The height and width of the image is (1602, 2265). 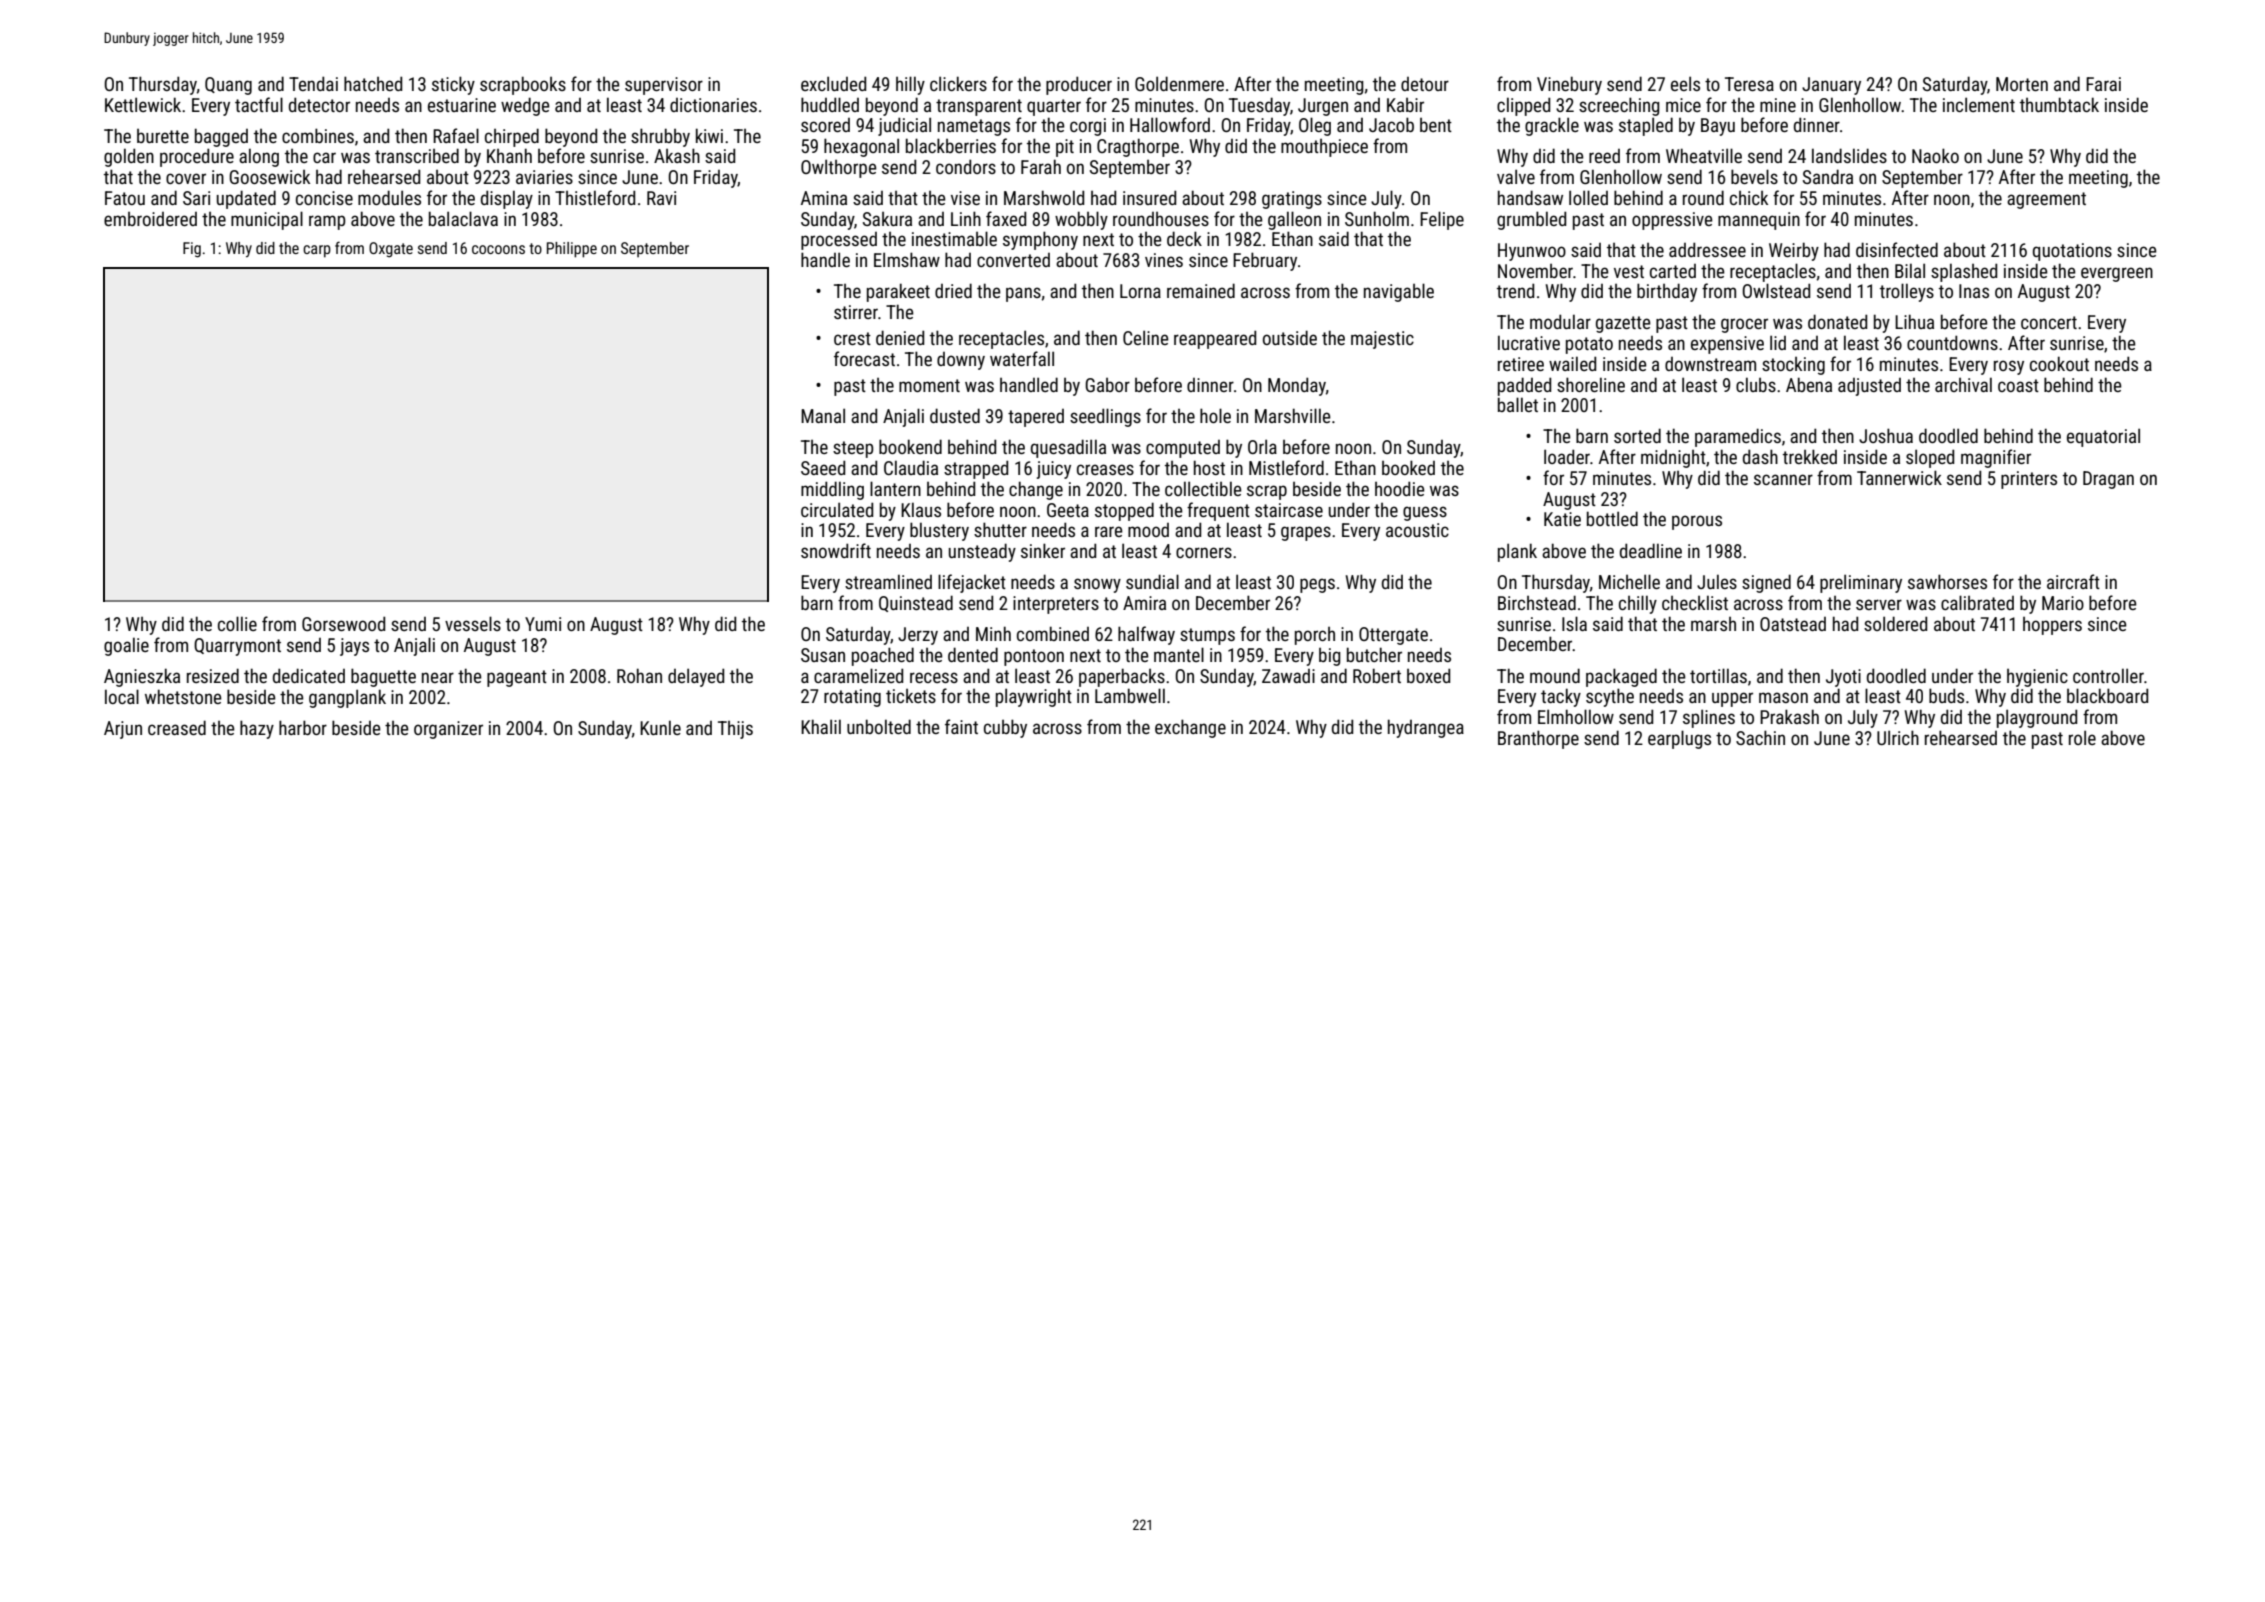 I want to click on goalie, so click(x=126, y=646).
